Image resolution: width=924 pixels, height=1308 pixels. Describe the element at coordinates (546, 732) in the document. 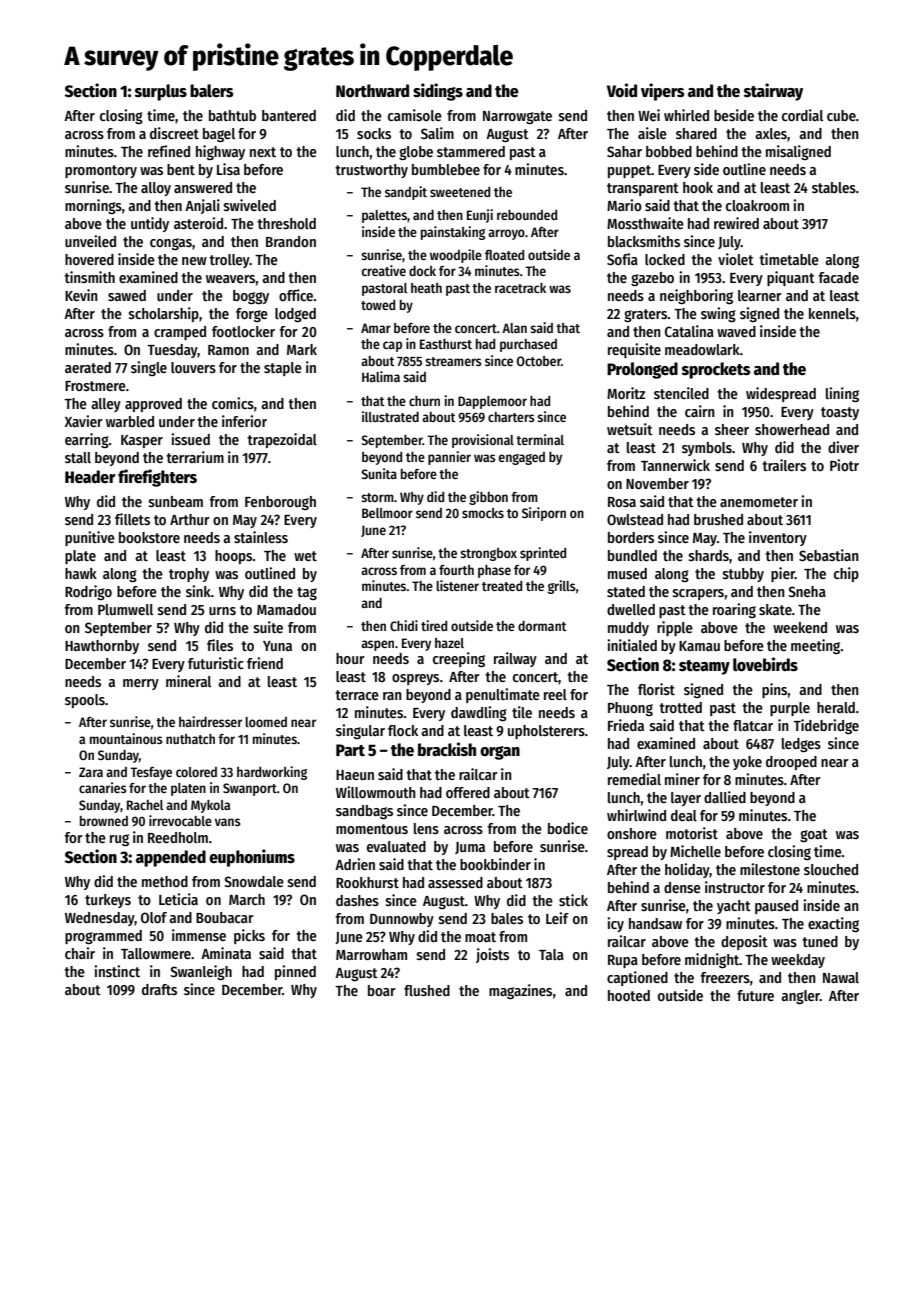

I see `upholsterers` at that location.
